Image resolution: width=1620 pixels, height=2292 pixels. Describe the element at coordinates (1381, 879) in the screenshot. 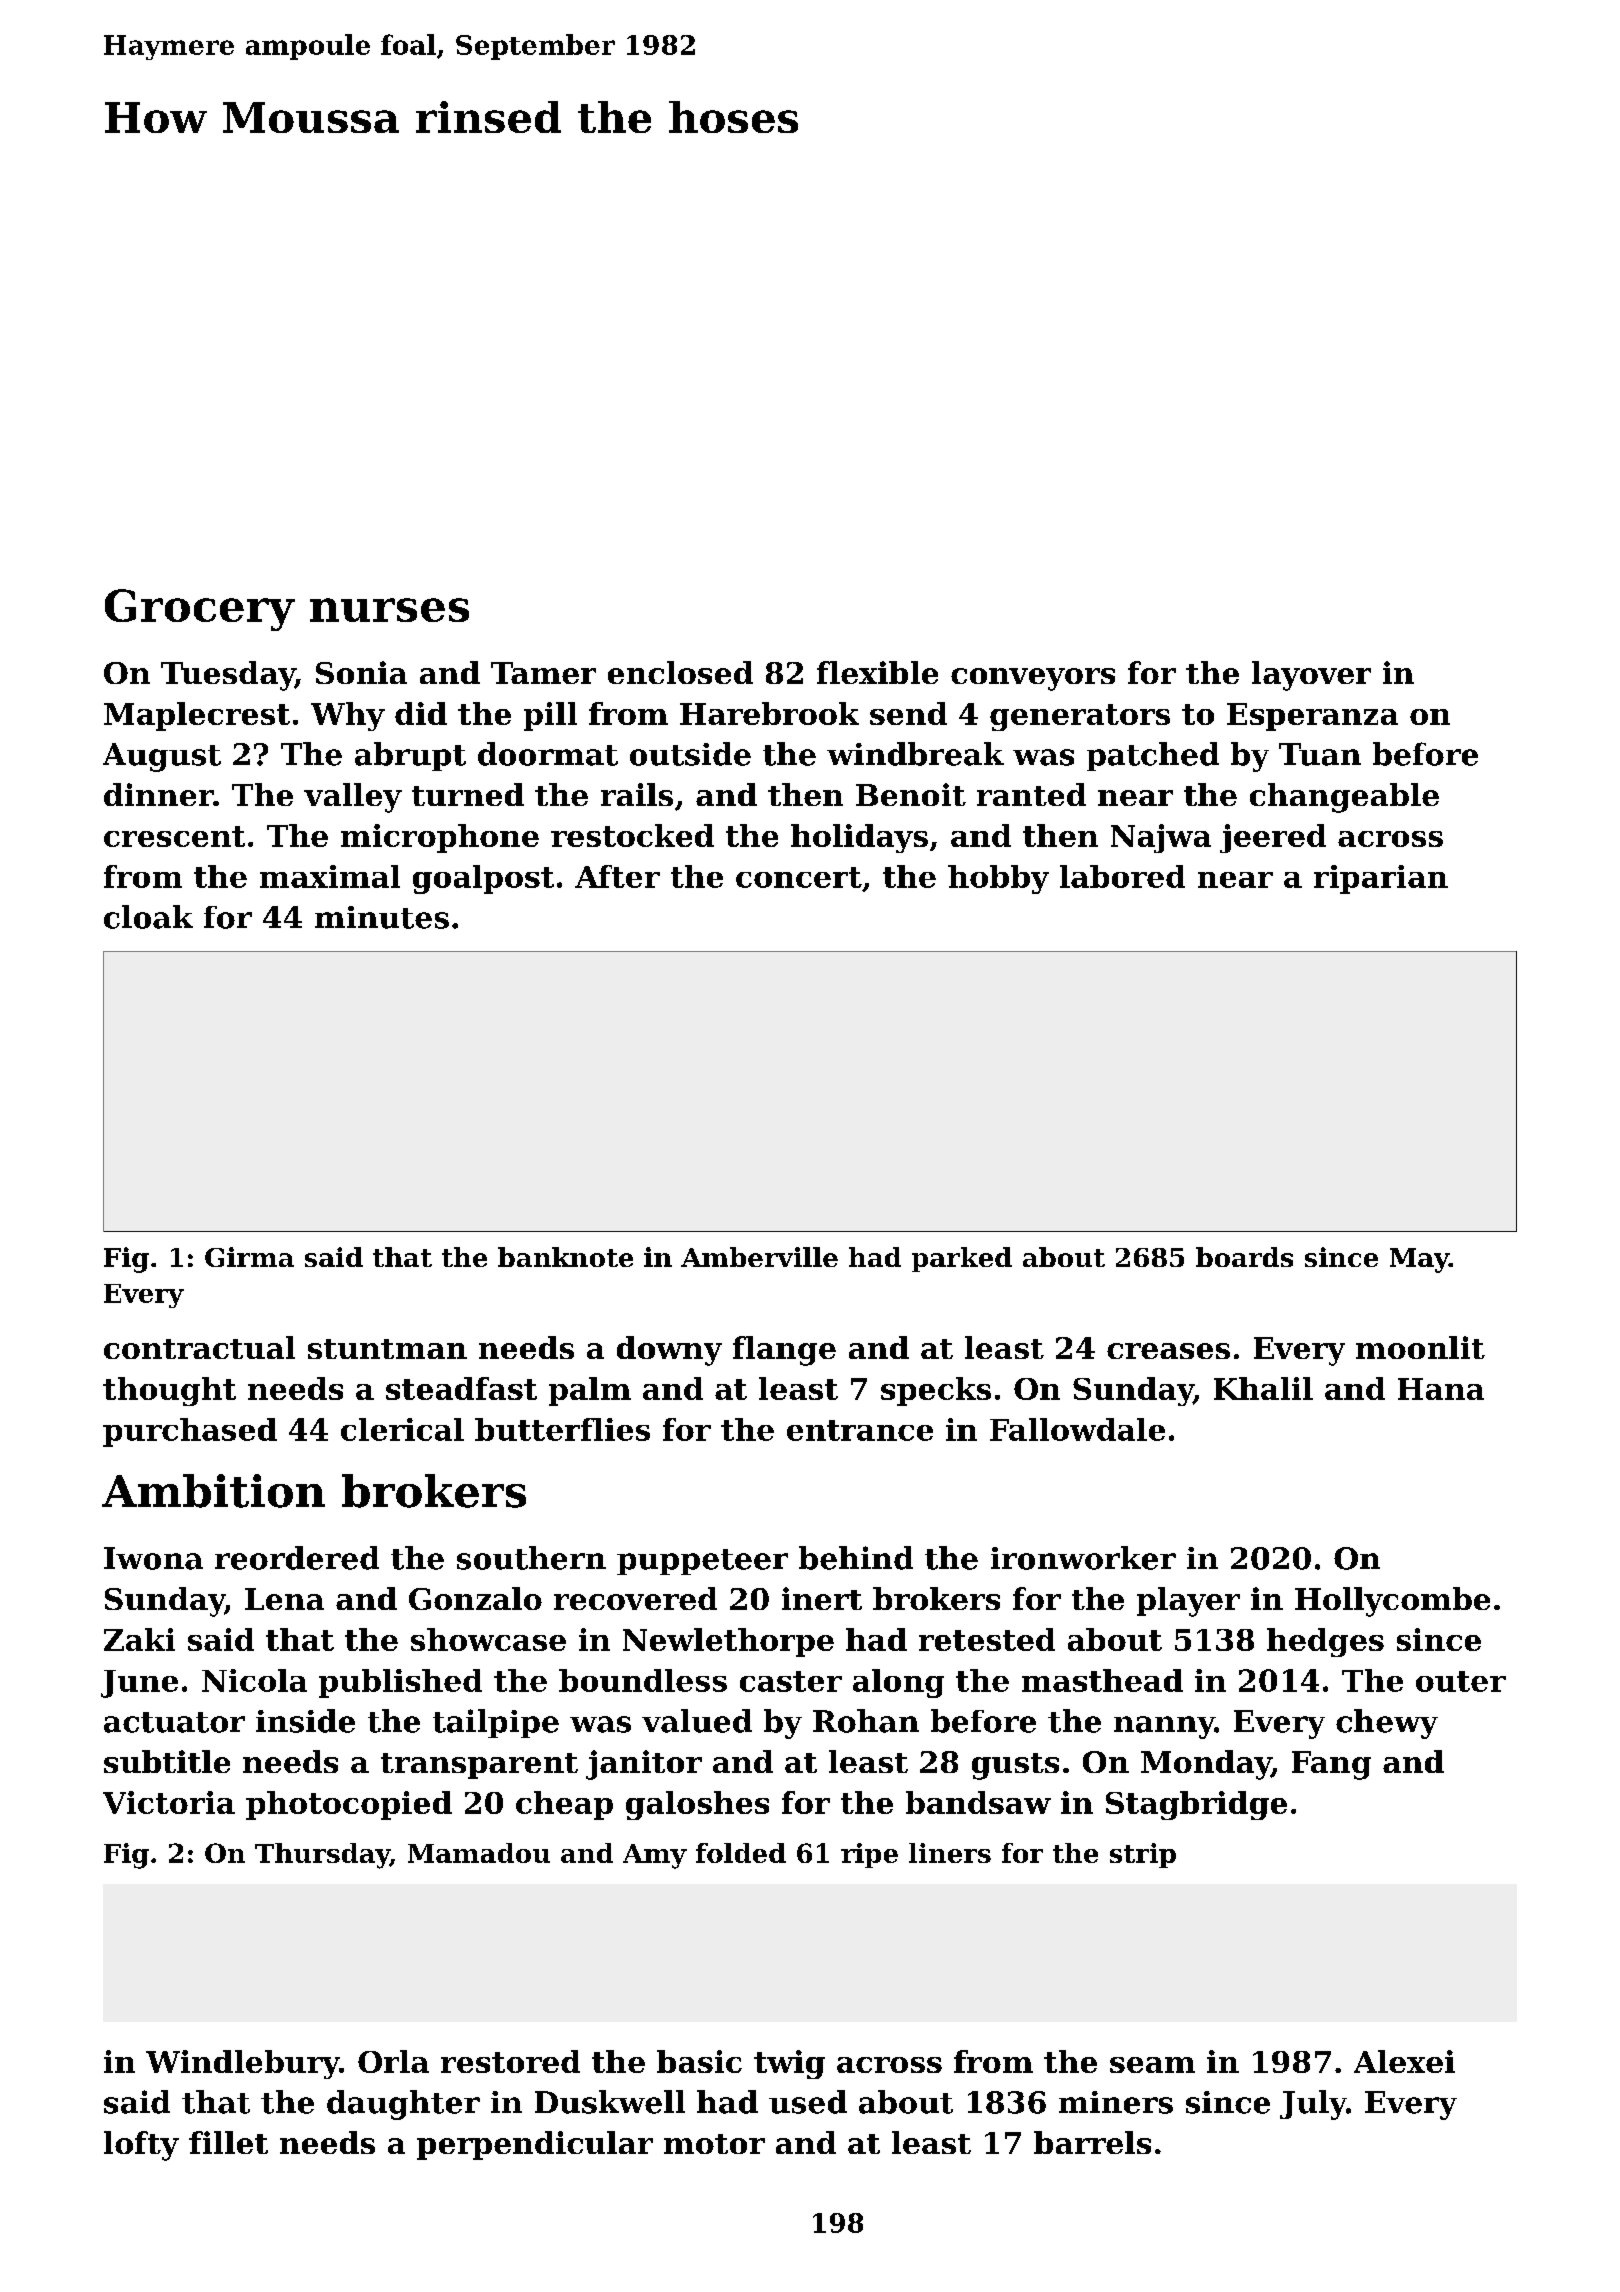

I see `riparian` at that location.
